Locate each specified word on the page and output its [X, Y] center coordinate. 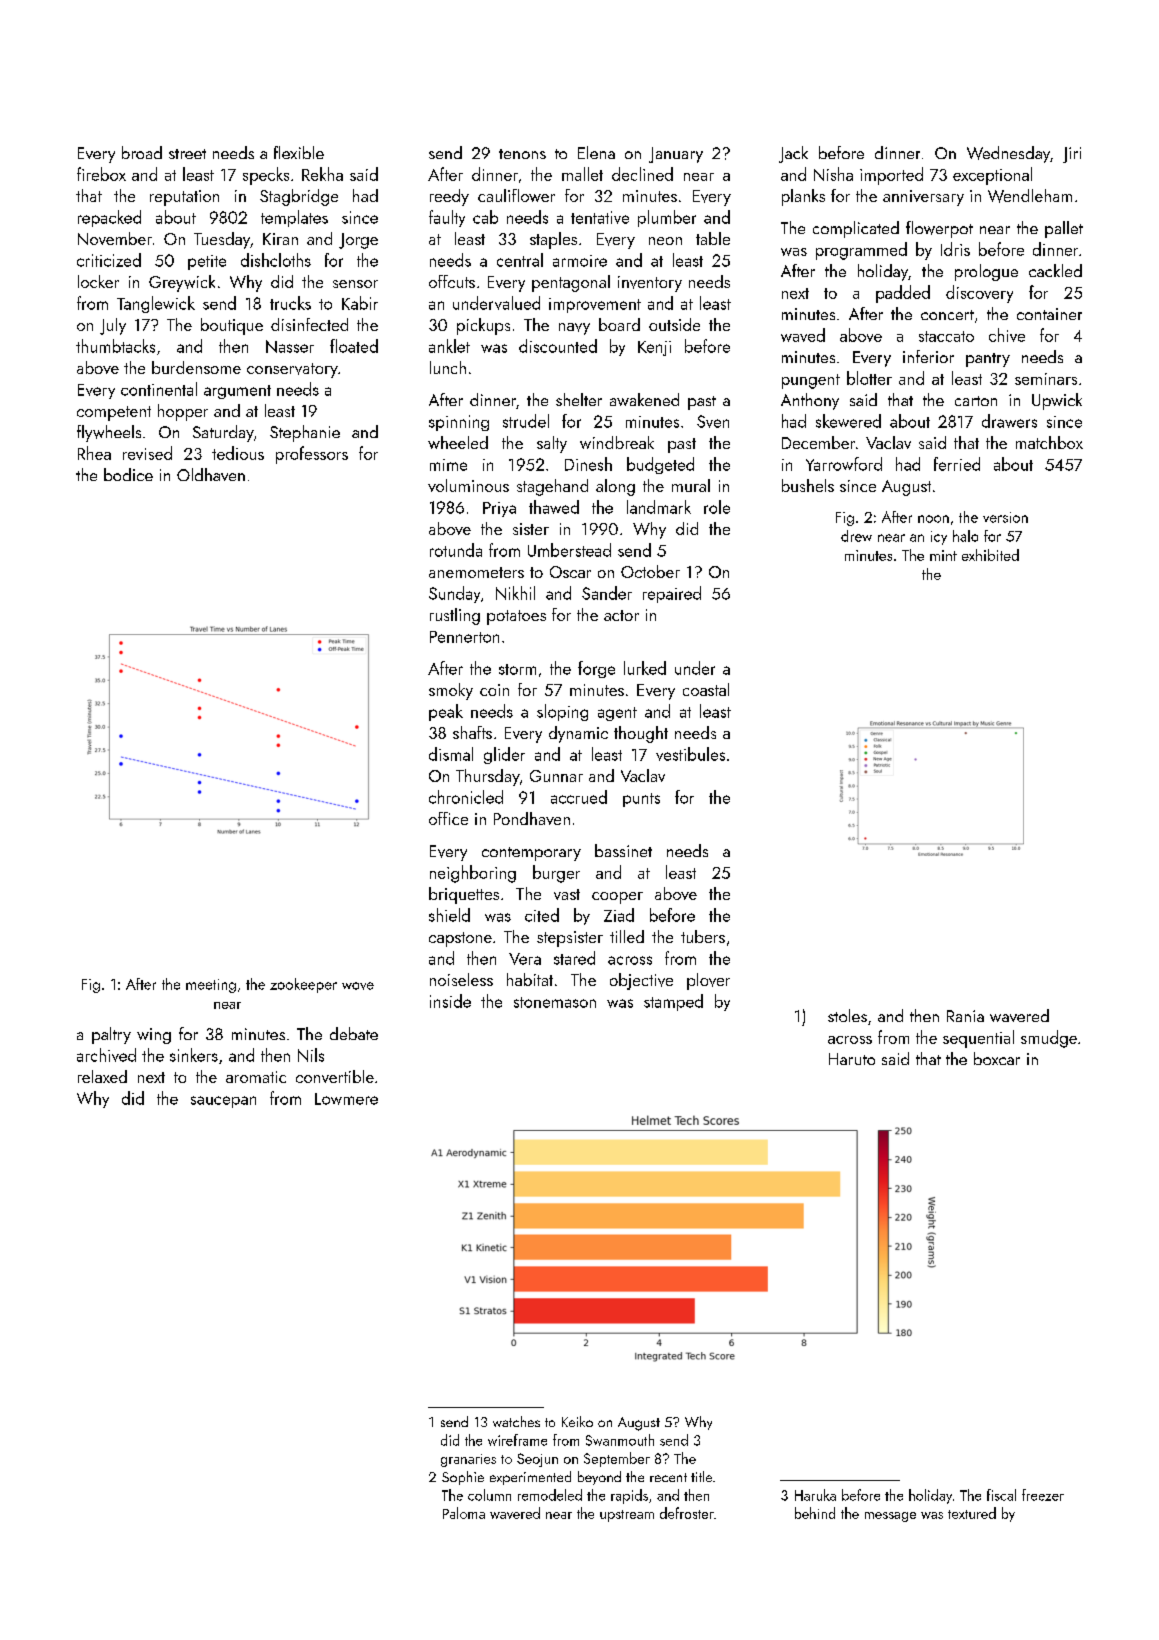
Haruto [852, 1059]
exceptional [992, 176]
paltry [111, 1035]
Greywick [182, 283]
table [713, 238]
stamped [673, 1002]
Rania [965, 1016]
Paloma [464, 1513]
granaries [468, 1460]
